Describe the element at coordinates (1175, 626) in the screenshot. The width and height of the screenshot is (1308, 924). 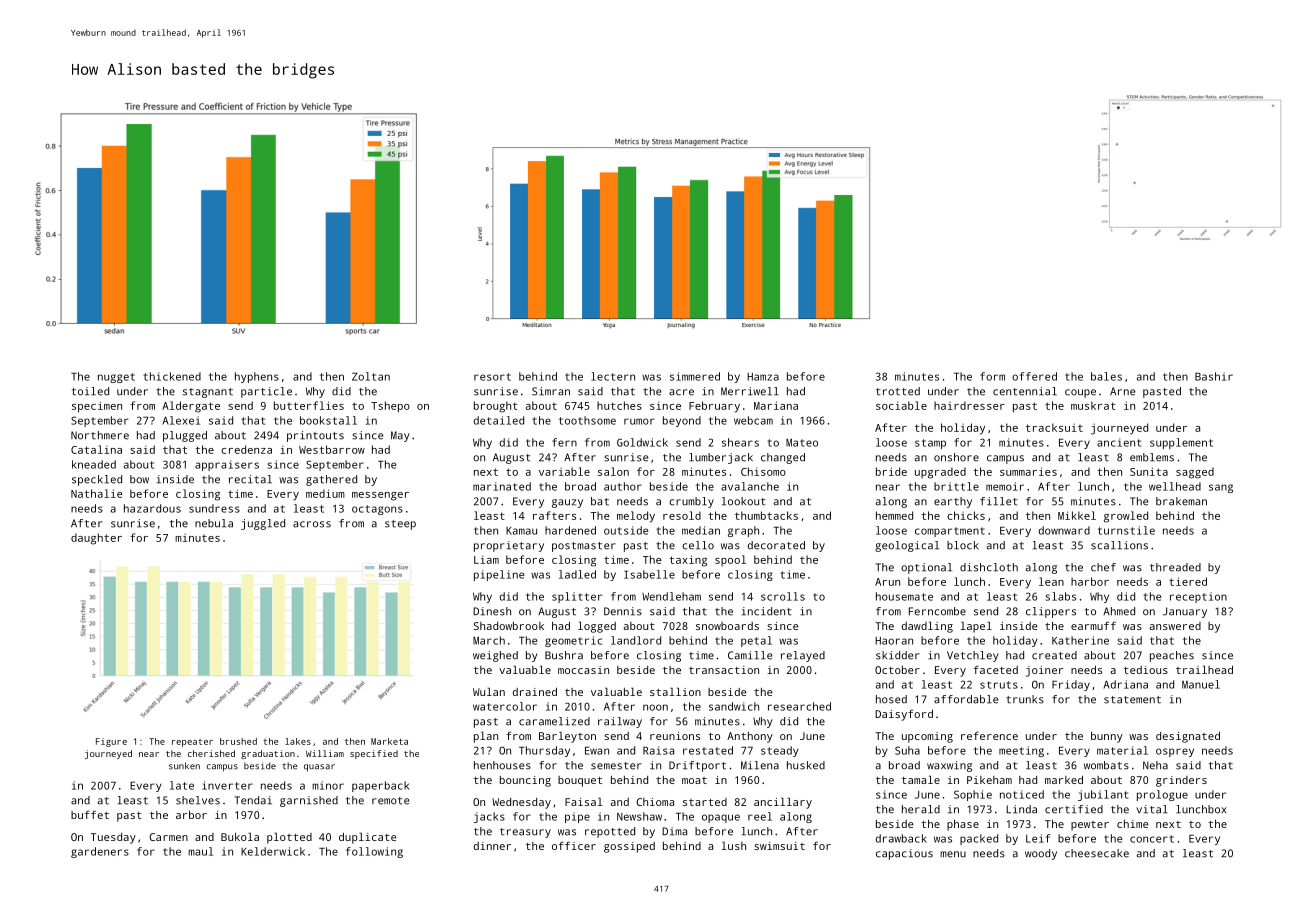
I see `answered` at that location.
